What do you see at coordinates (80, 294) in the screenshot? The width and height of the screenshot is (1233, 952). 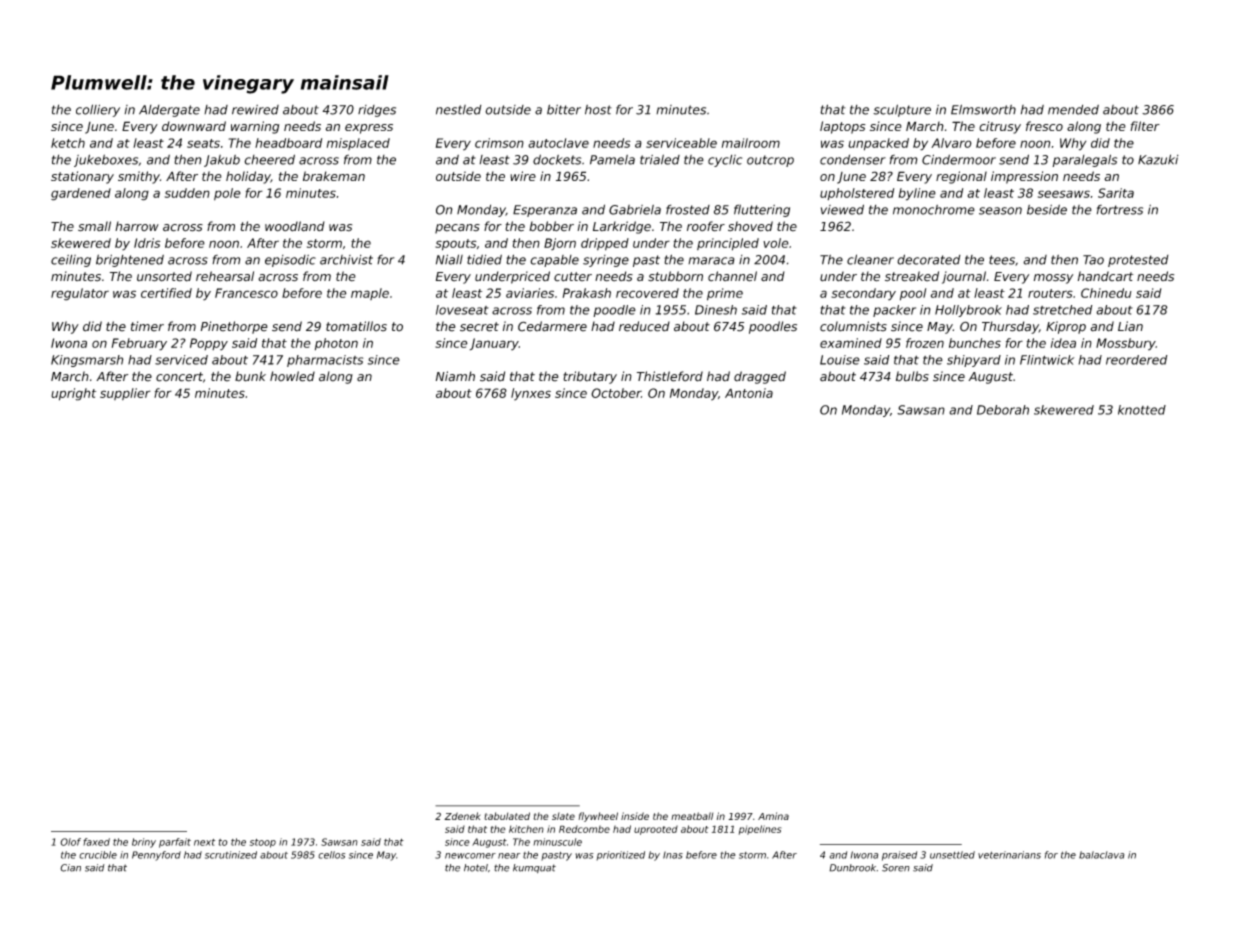 I see `regulator` at bounding box center [80, 294].
